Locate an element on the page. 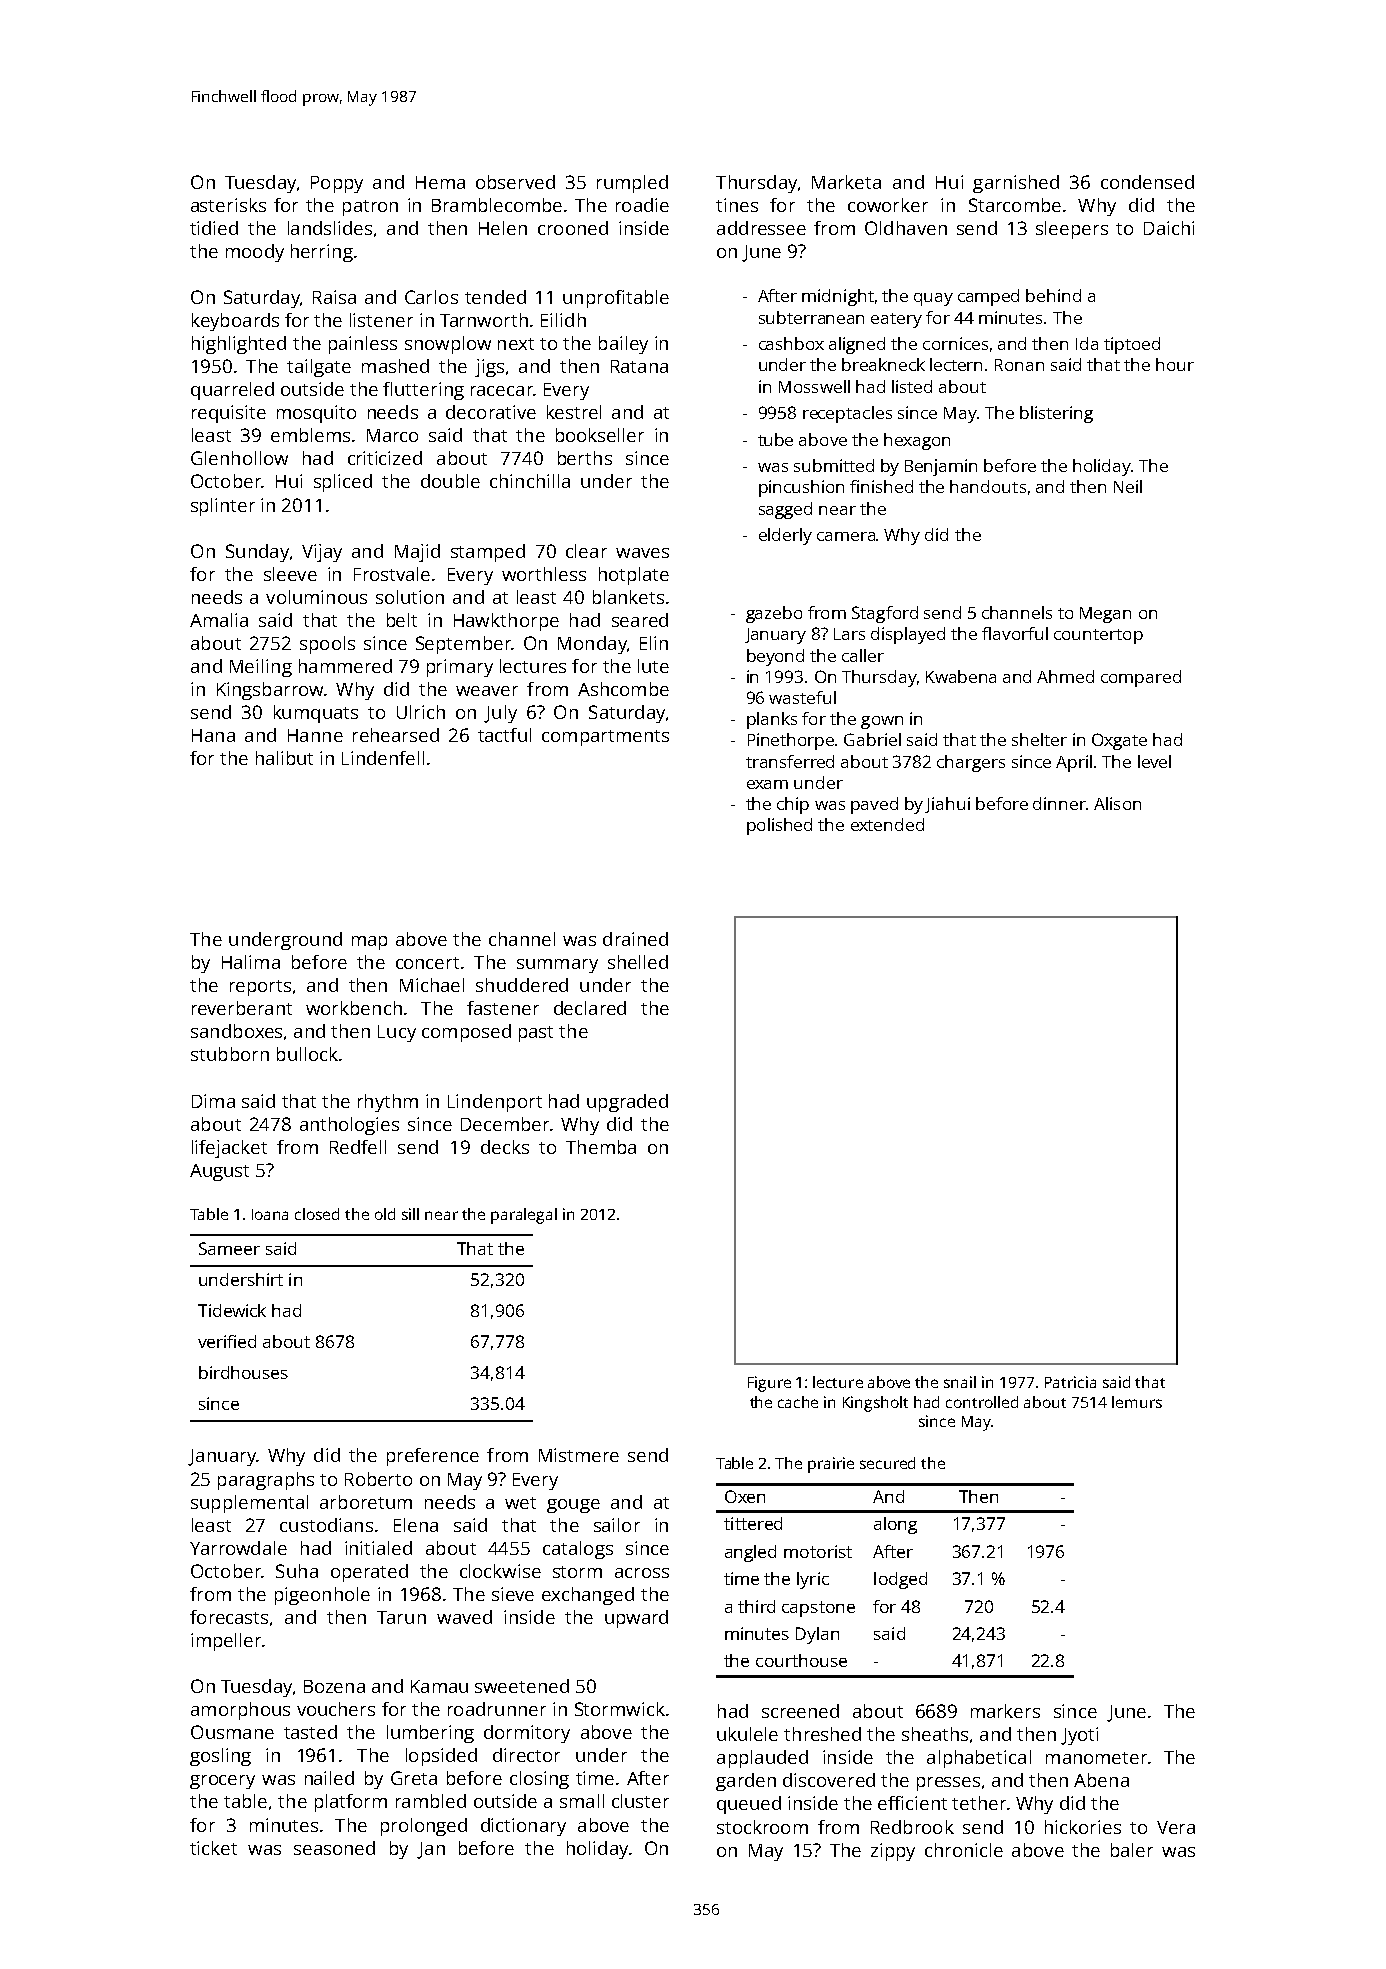 The height and width of the image is (1969, 1386). sieve is located at coordinates (513, 1594).
